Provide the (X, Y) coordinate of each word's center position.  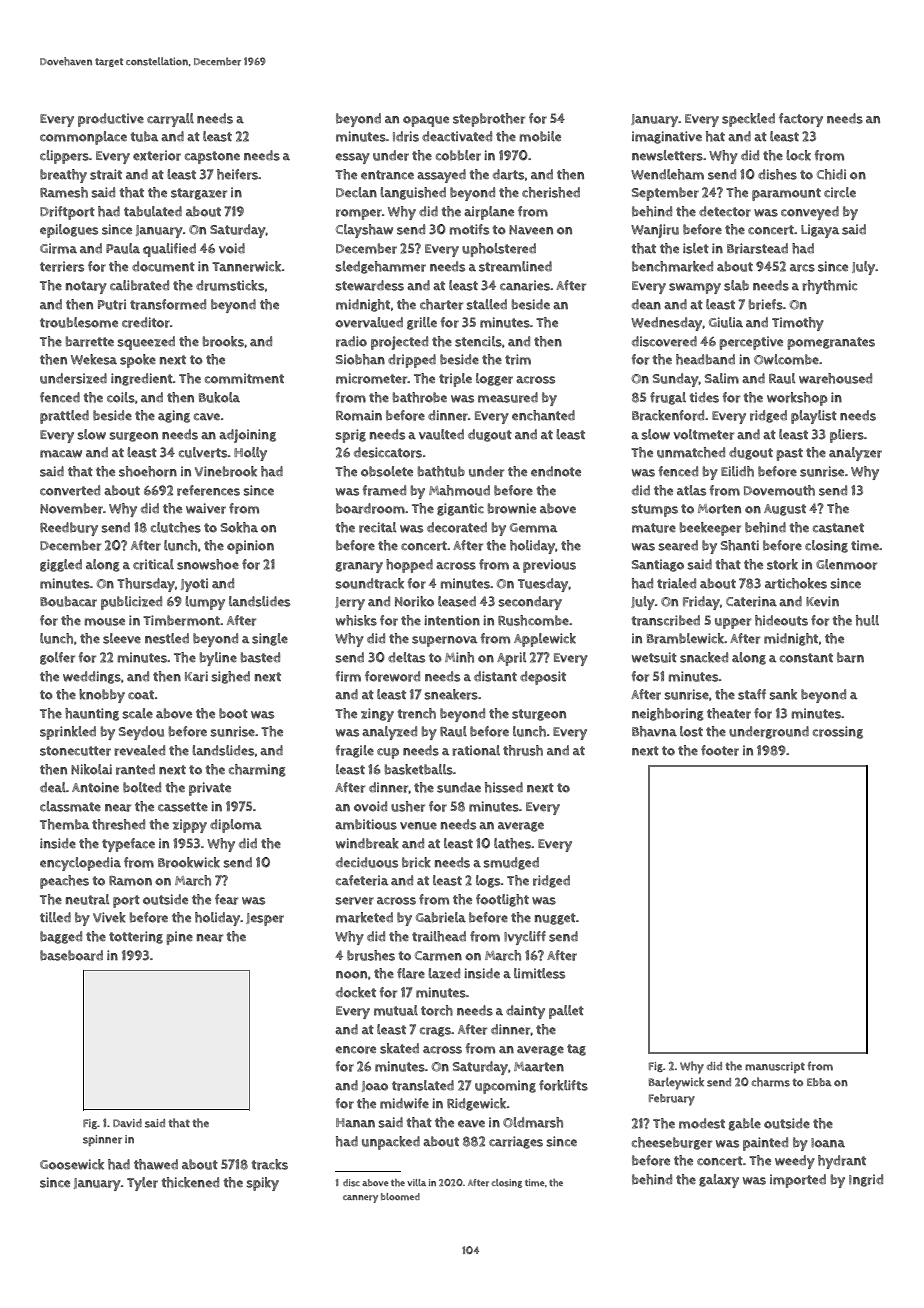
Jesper (265, 919)
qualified (169, 250)
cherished (551, 192)
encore (356, 1050)
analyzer (855, 454)
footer (720, 750)
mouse (105, 622)
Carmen (438, 956)
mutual (396, 1010)
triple (455, 380)
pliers (847, 436)
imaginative (667, 137)
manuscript (775, 1067)
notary (86, 287)
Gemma (533, 528)
